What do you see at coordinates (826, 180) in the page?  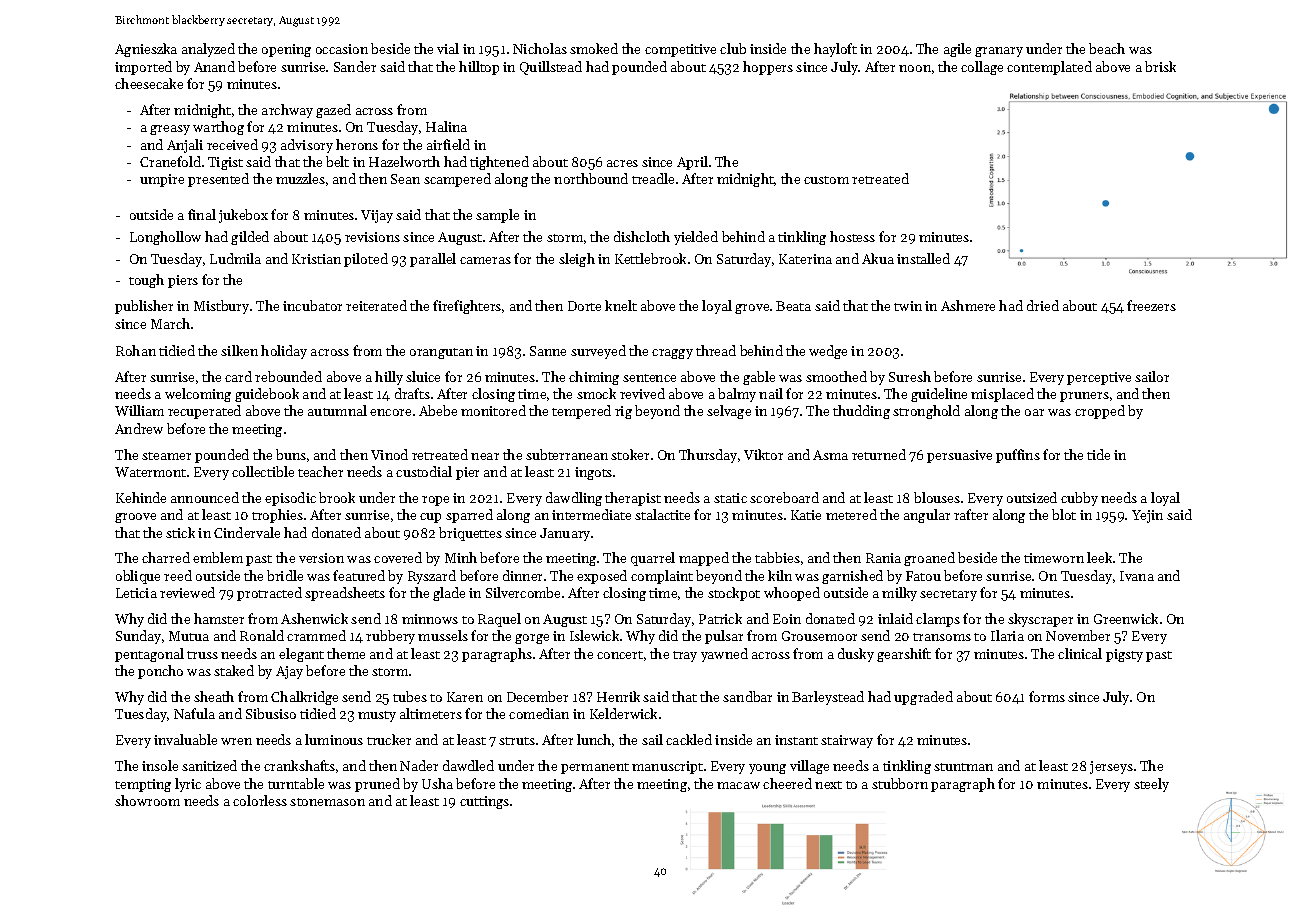 I see `custom` at bounding box center [826, 180].
